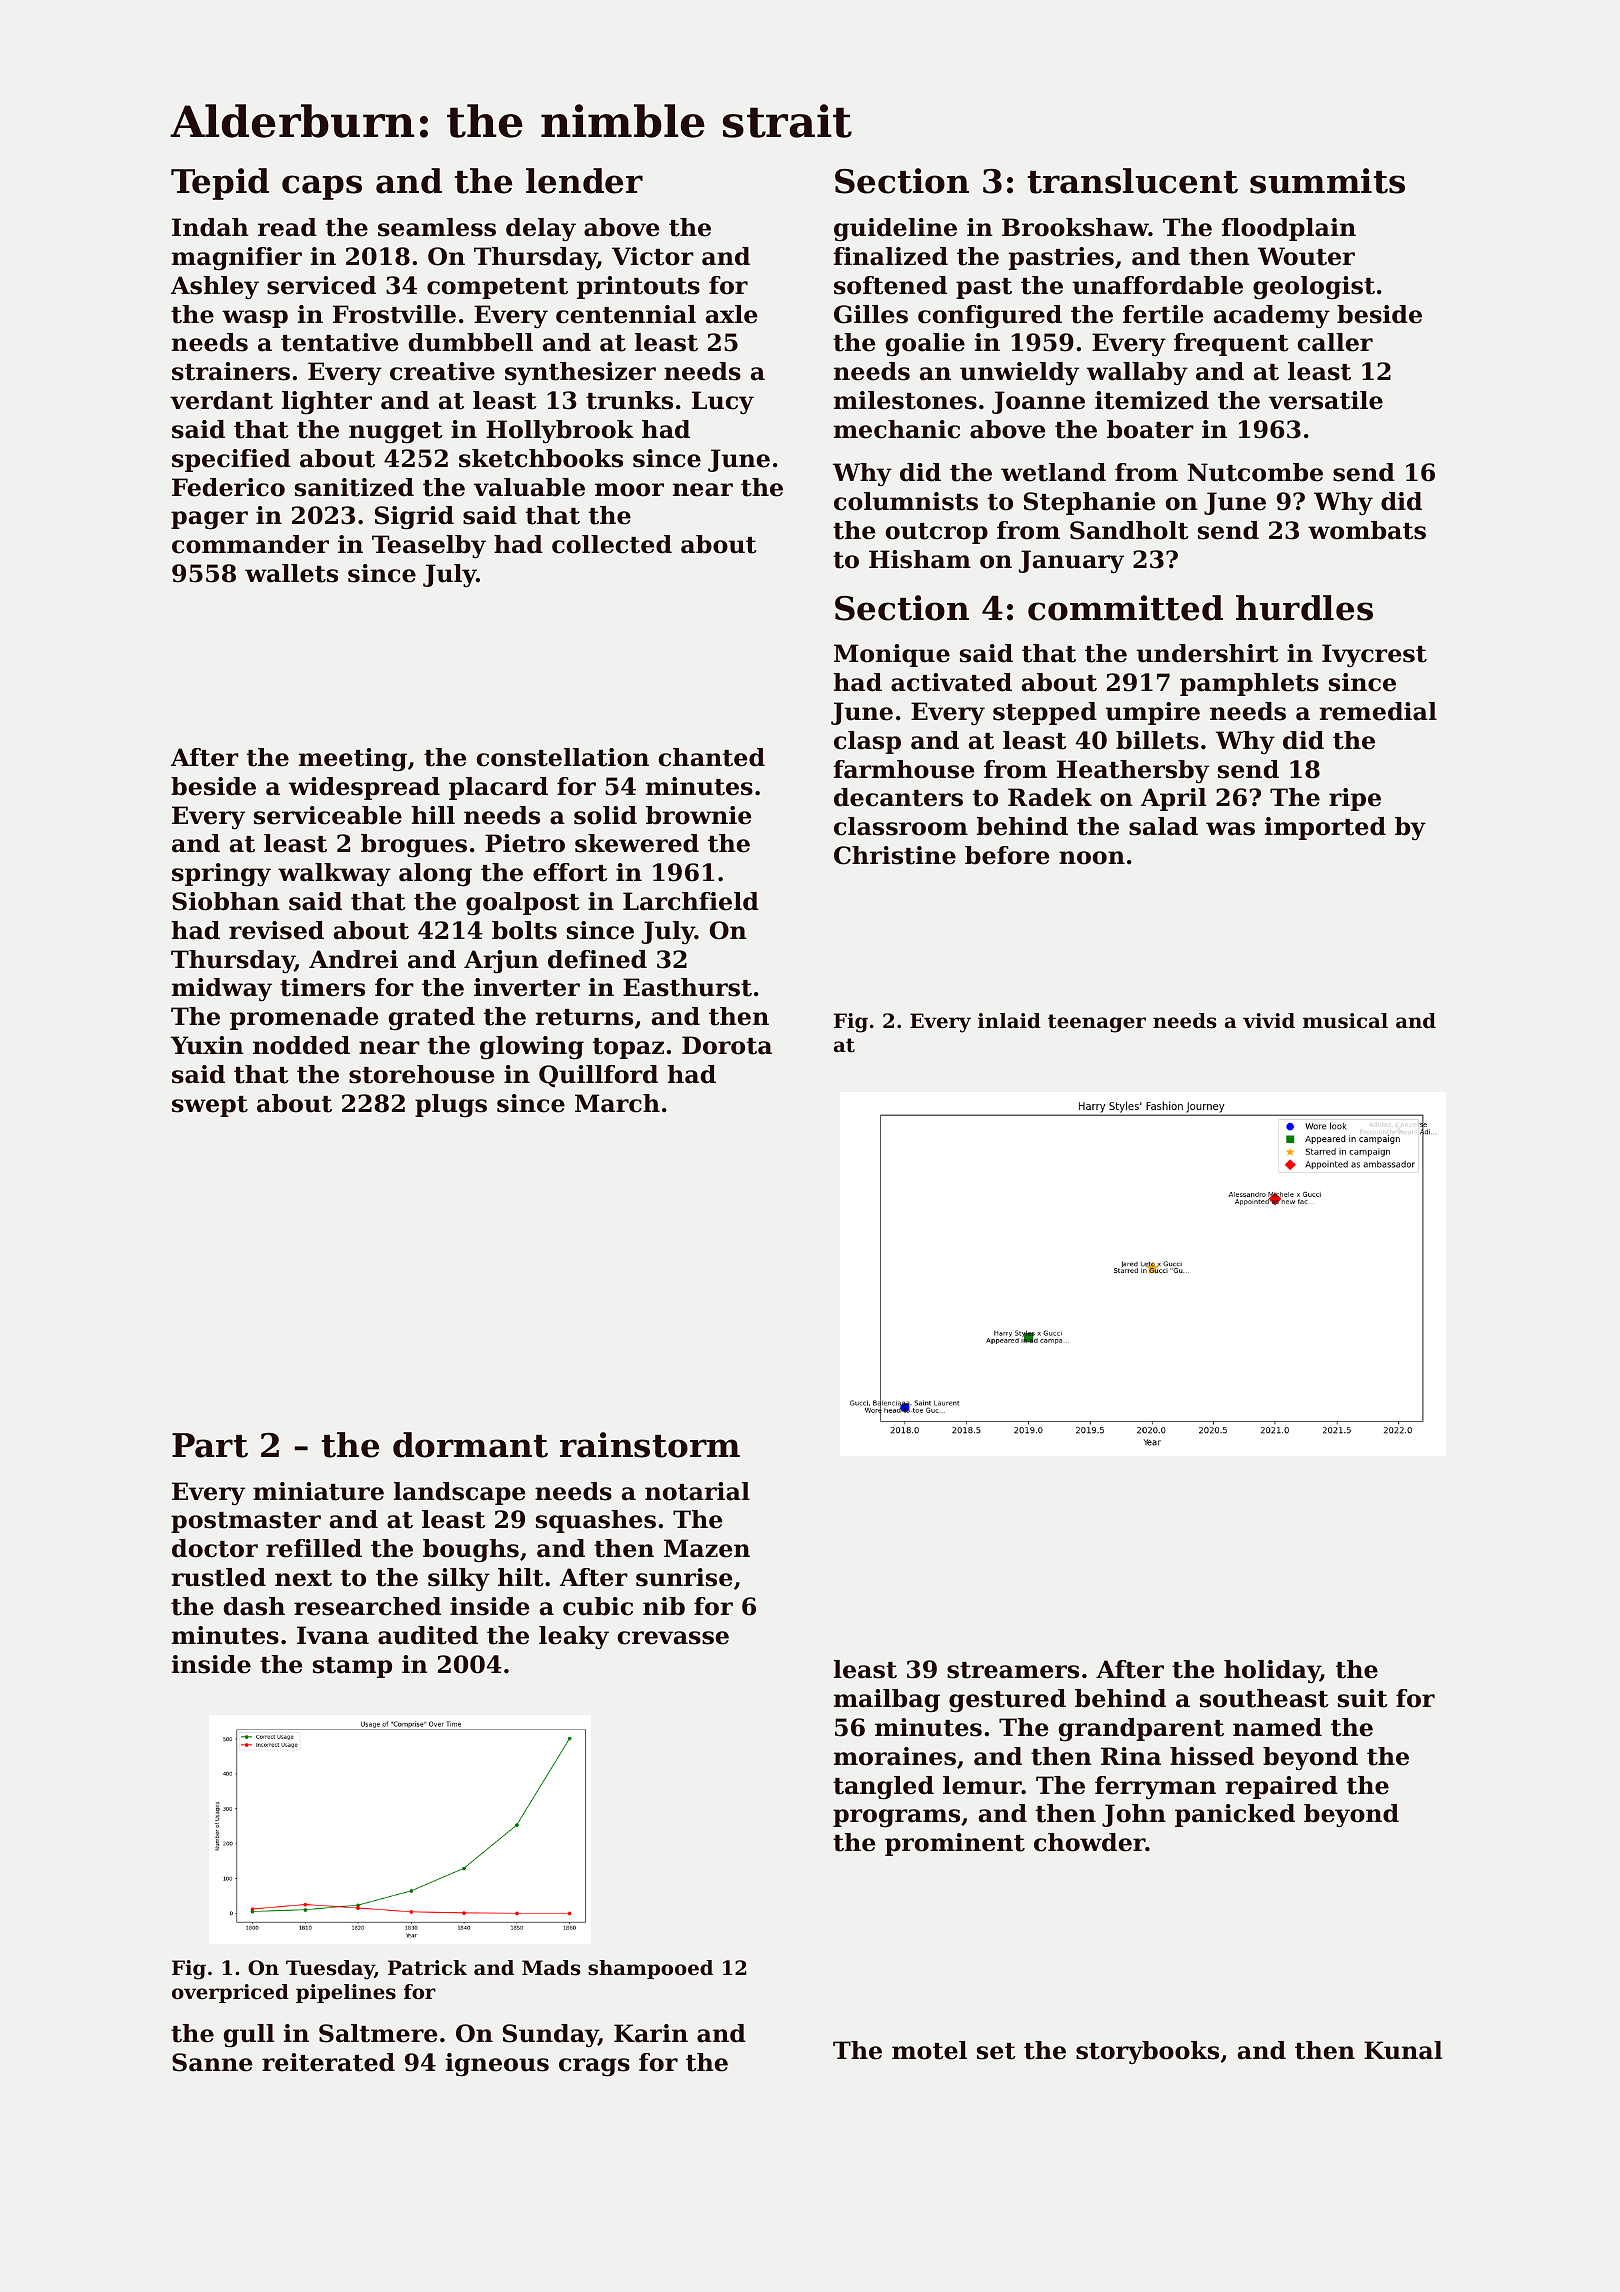 The height and width of the document is (2292, 1620). I want to click on inverter, so click(527, 987).
